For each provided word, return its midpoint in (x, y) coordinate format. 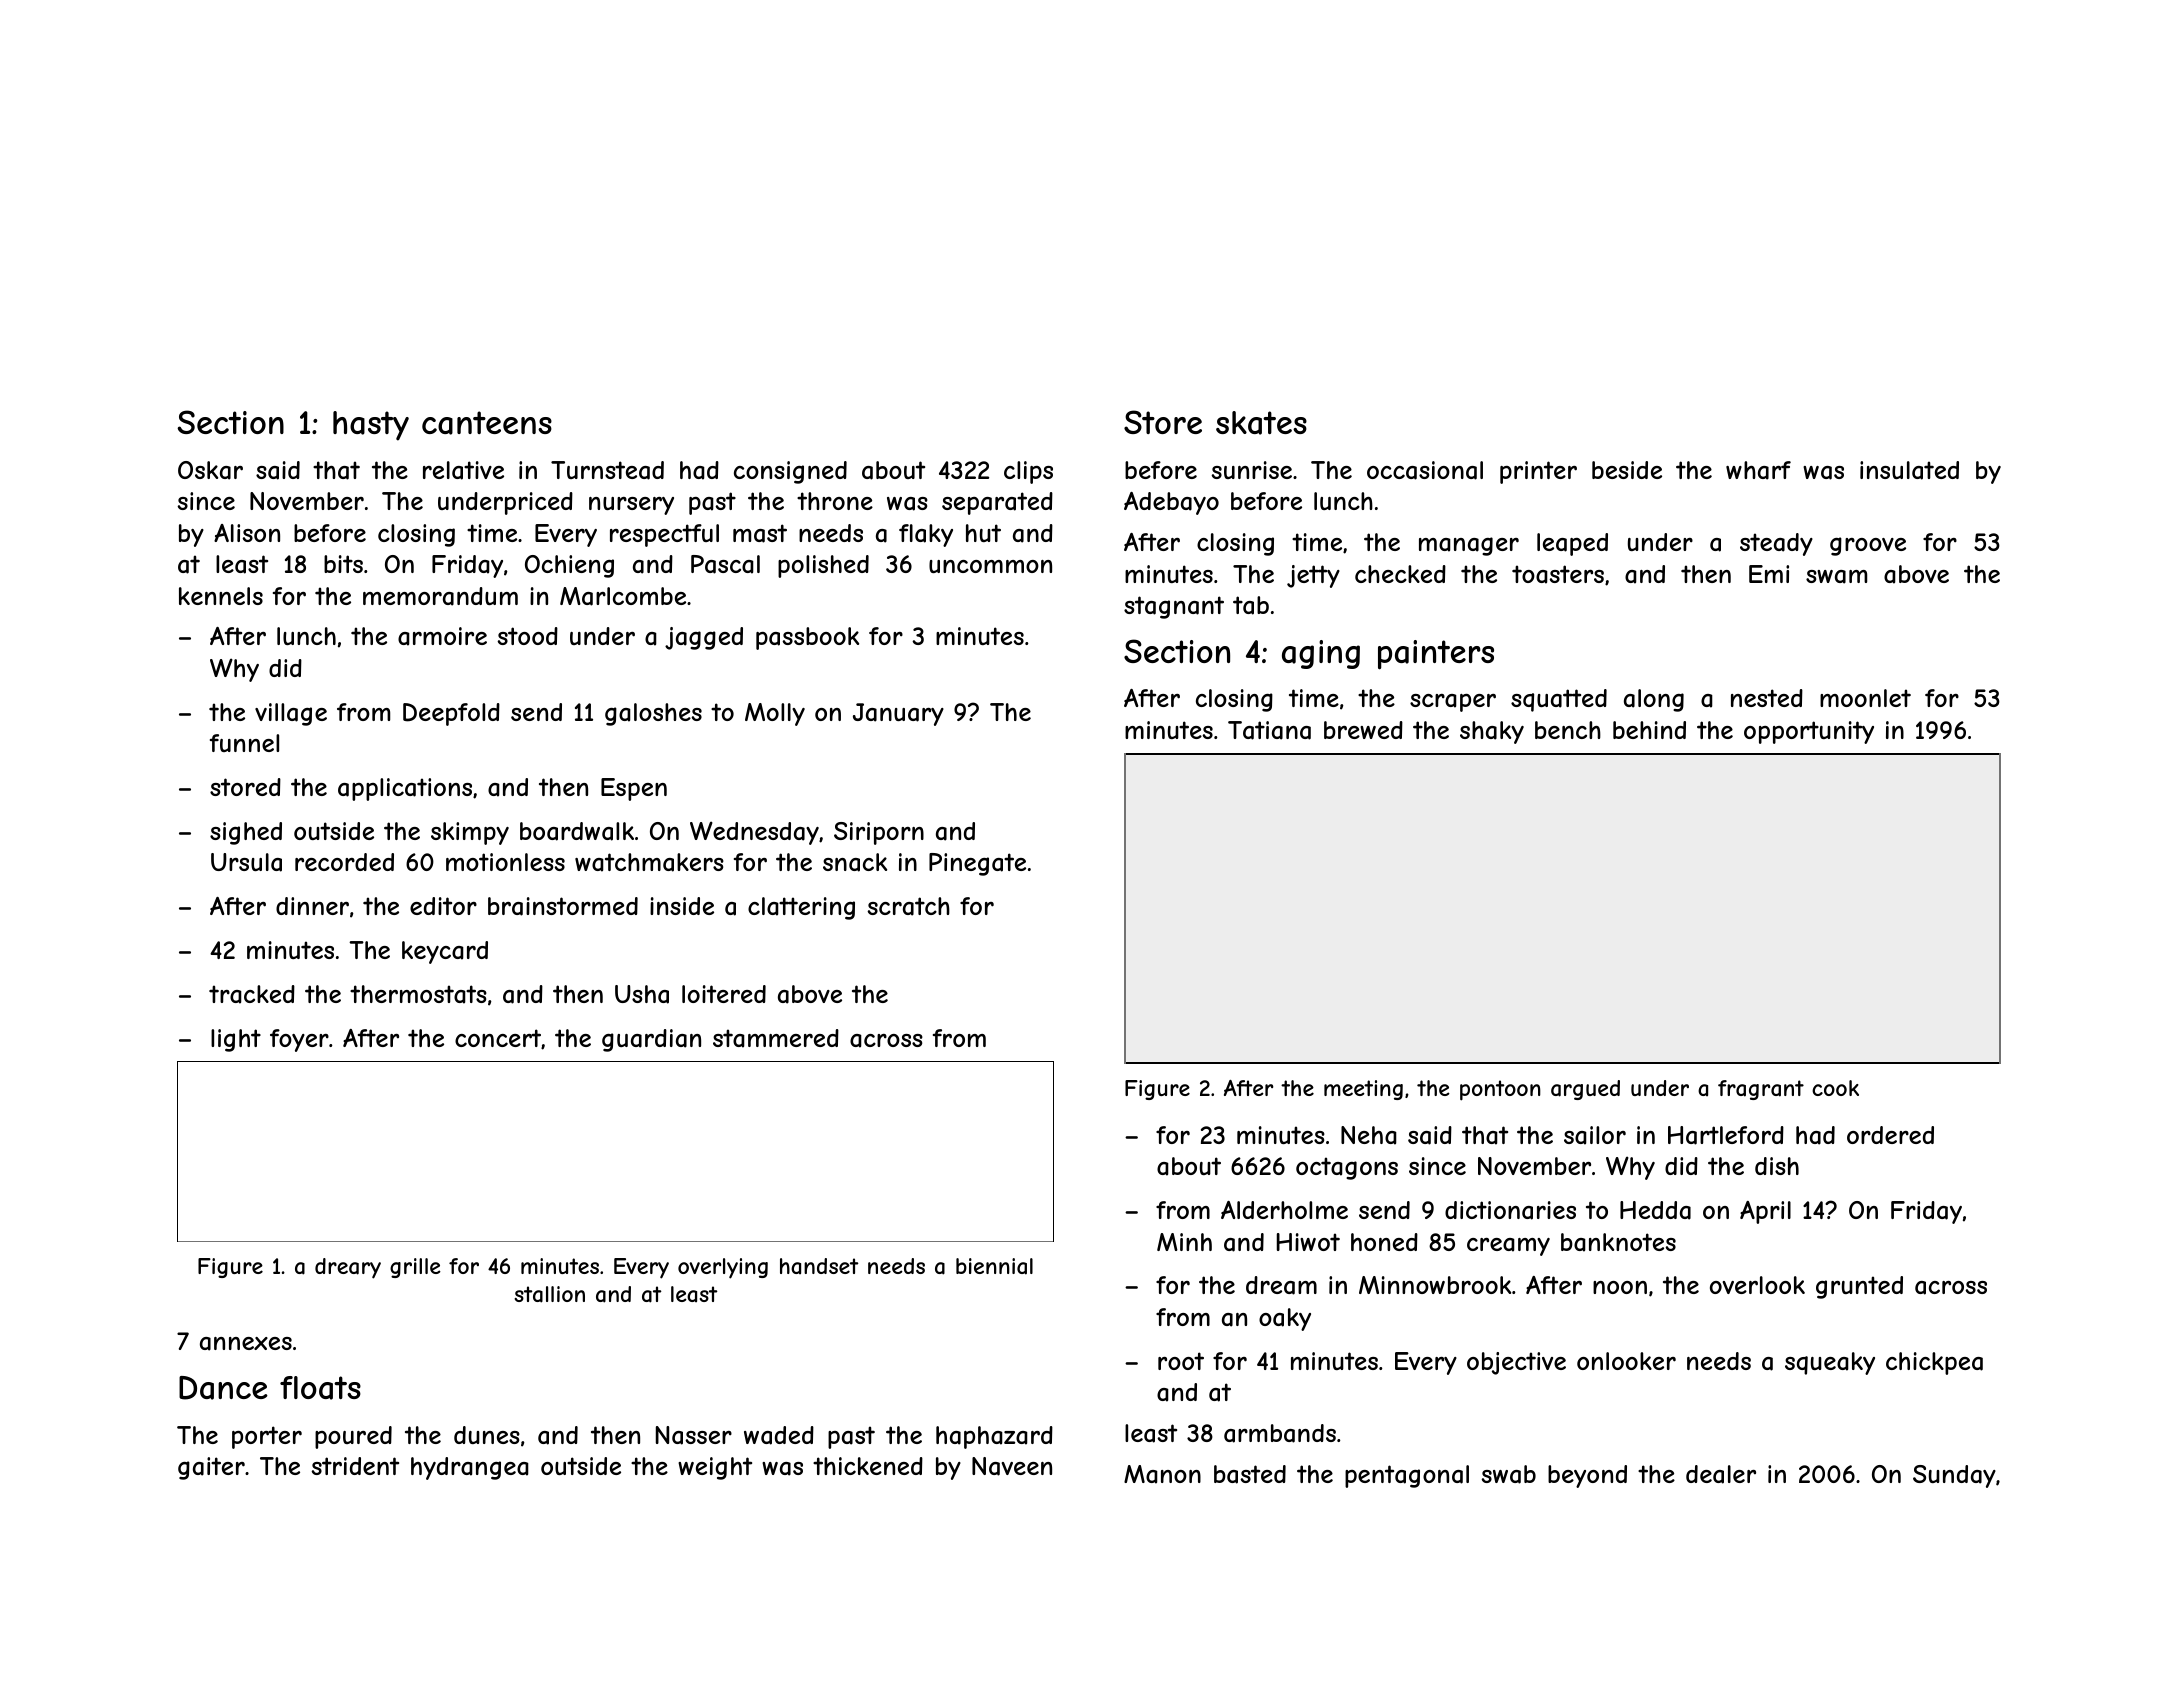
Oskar (210, 470)
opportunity (1809, 732)
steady (1776, 544)
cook (1835, 1088)
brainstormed (563, 906)
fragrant (1761, 1090)
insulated (1909, 470)
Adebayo (1171, 503)
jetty (1313, 576)
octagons (1347, 1168)
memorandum (440, 596)
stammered (776, 1038)
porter (267, 1437)
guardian (651, 1040)
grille (415, 1268)
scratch (908, 906)
